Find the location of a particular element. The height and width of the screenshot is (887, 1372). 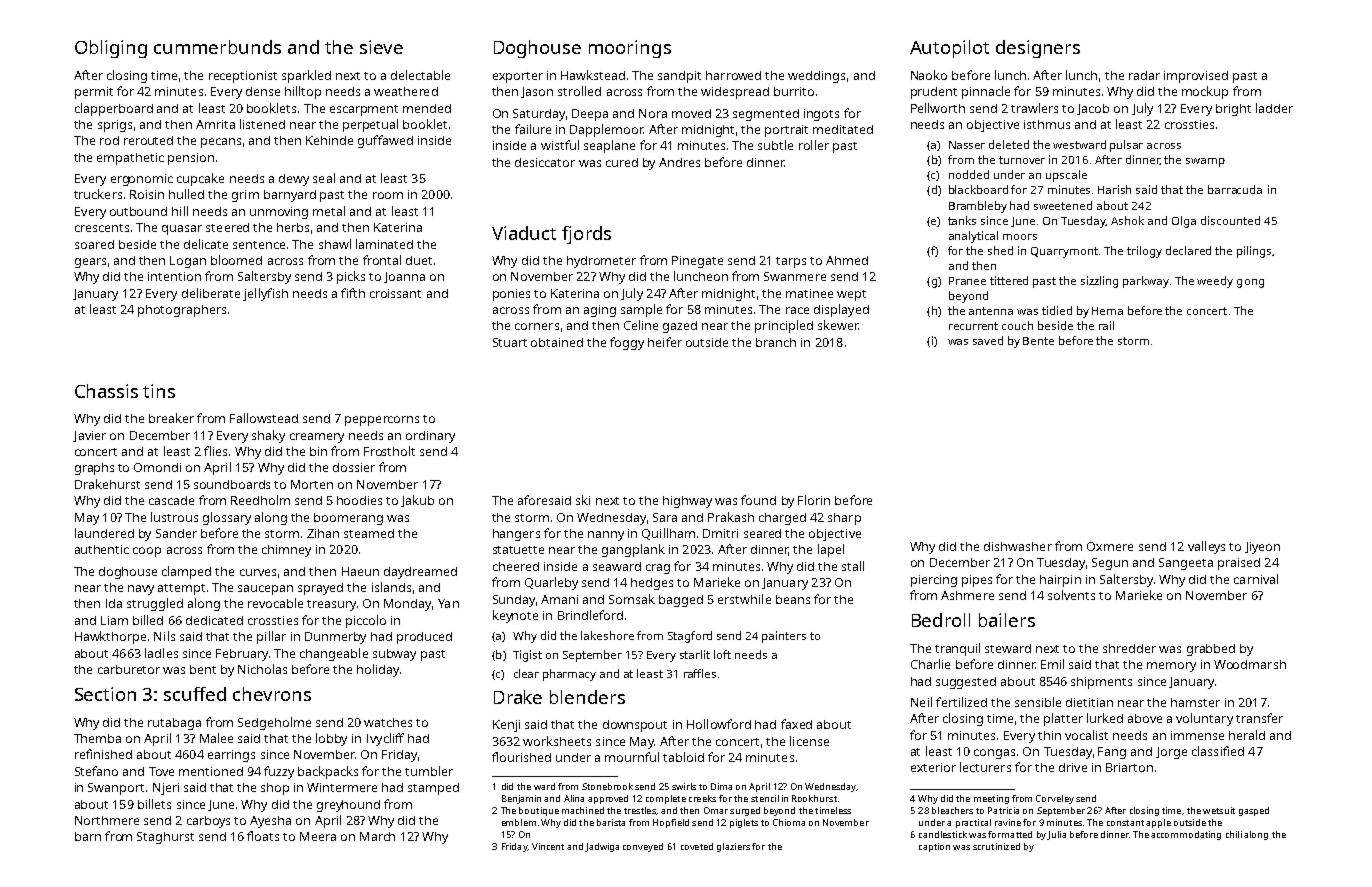

gears is located at coordinates (90, 263).
